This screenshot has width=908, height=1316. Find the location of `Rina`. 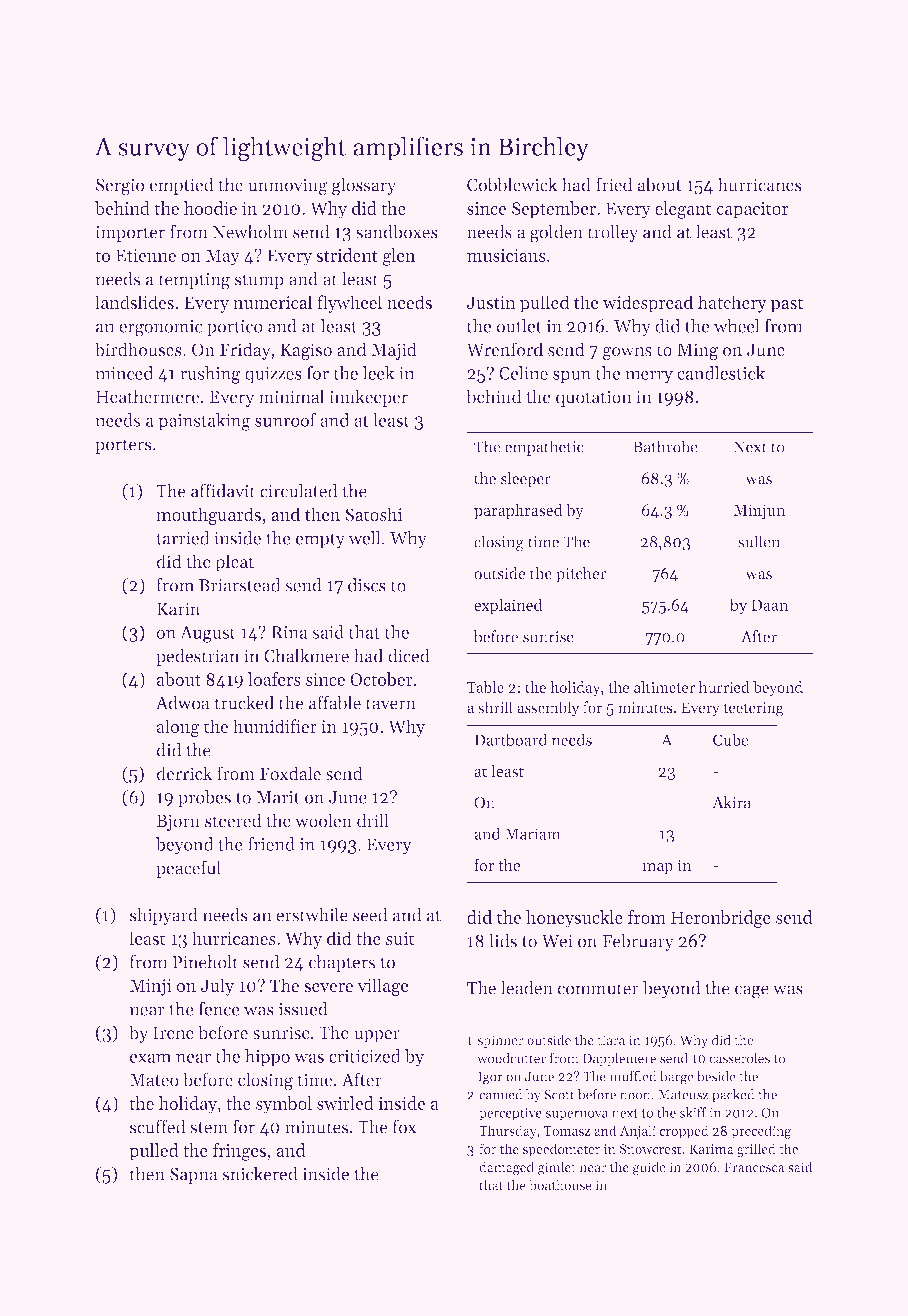

Rina is located at coordinates (289, 632).
